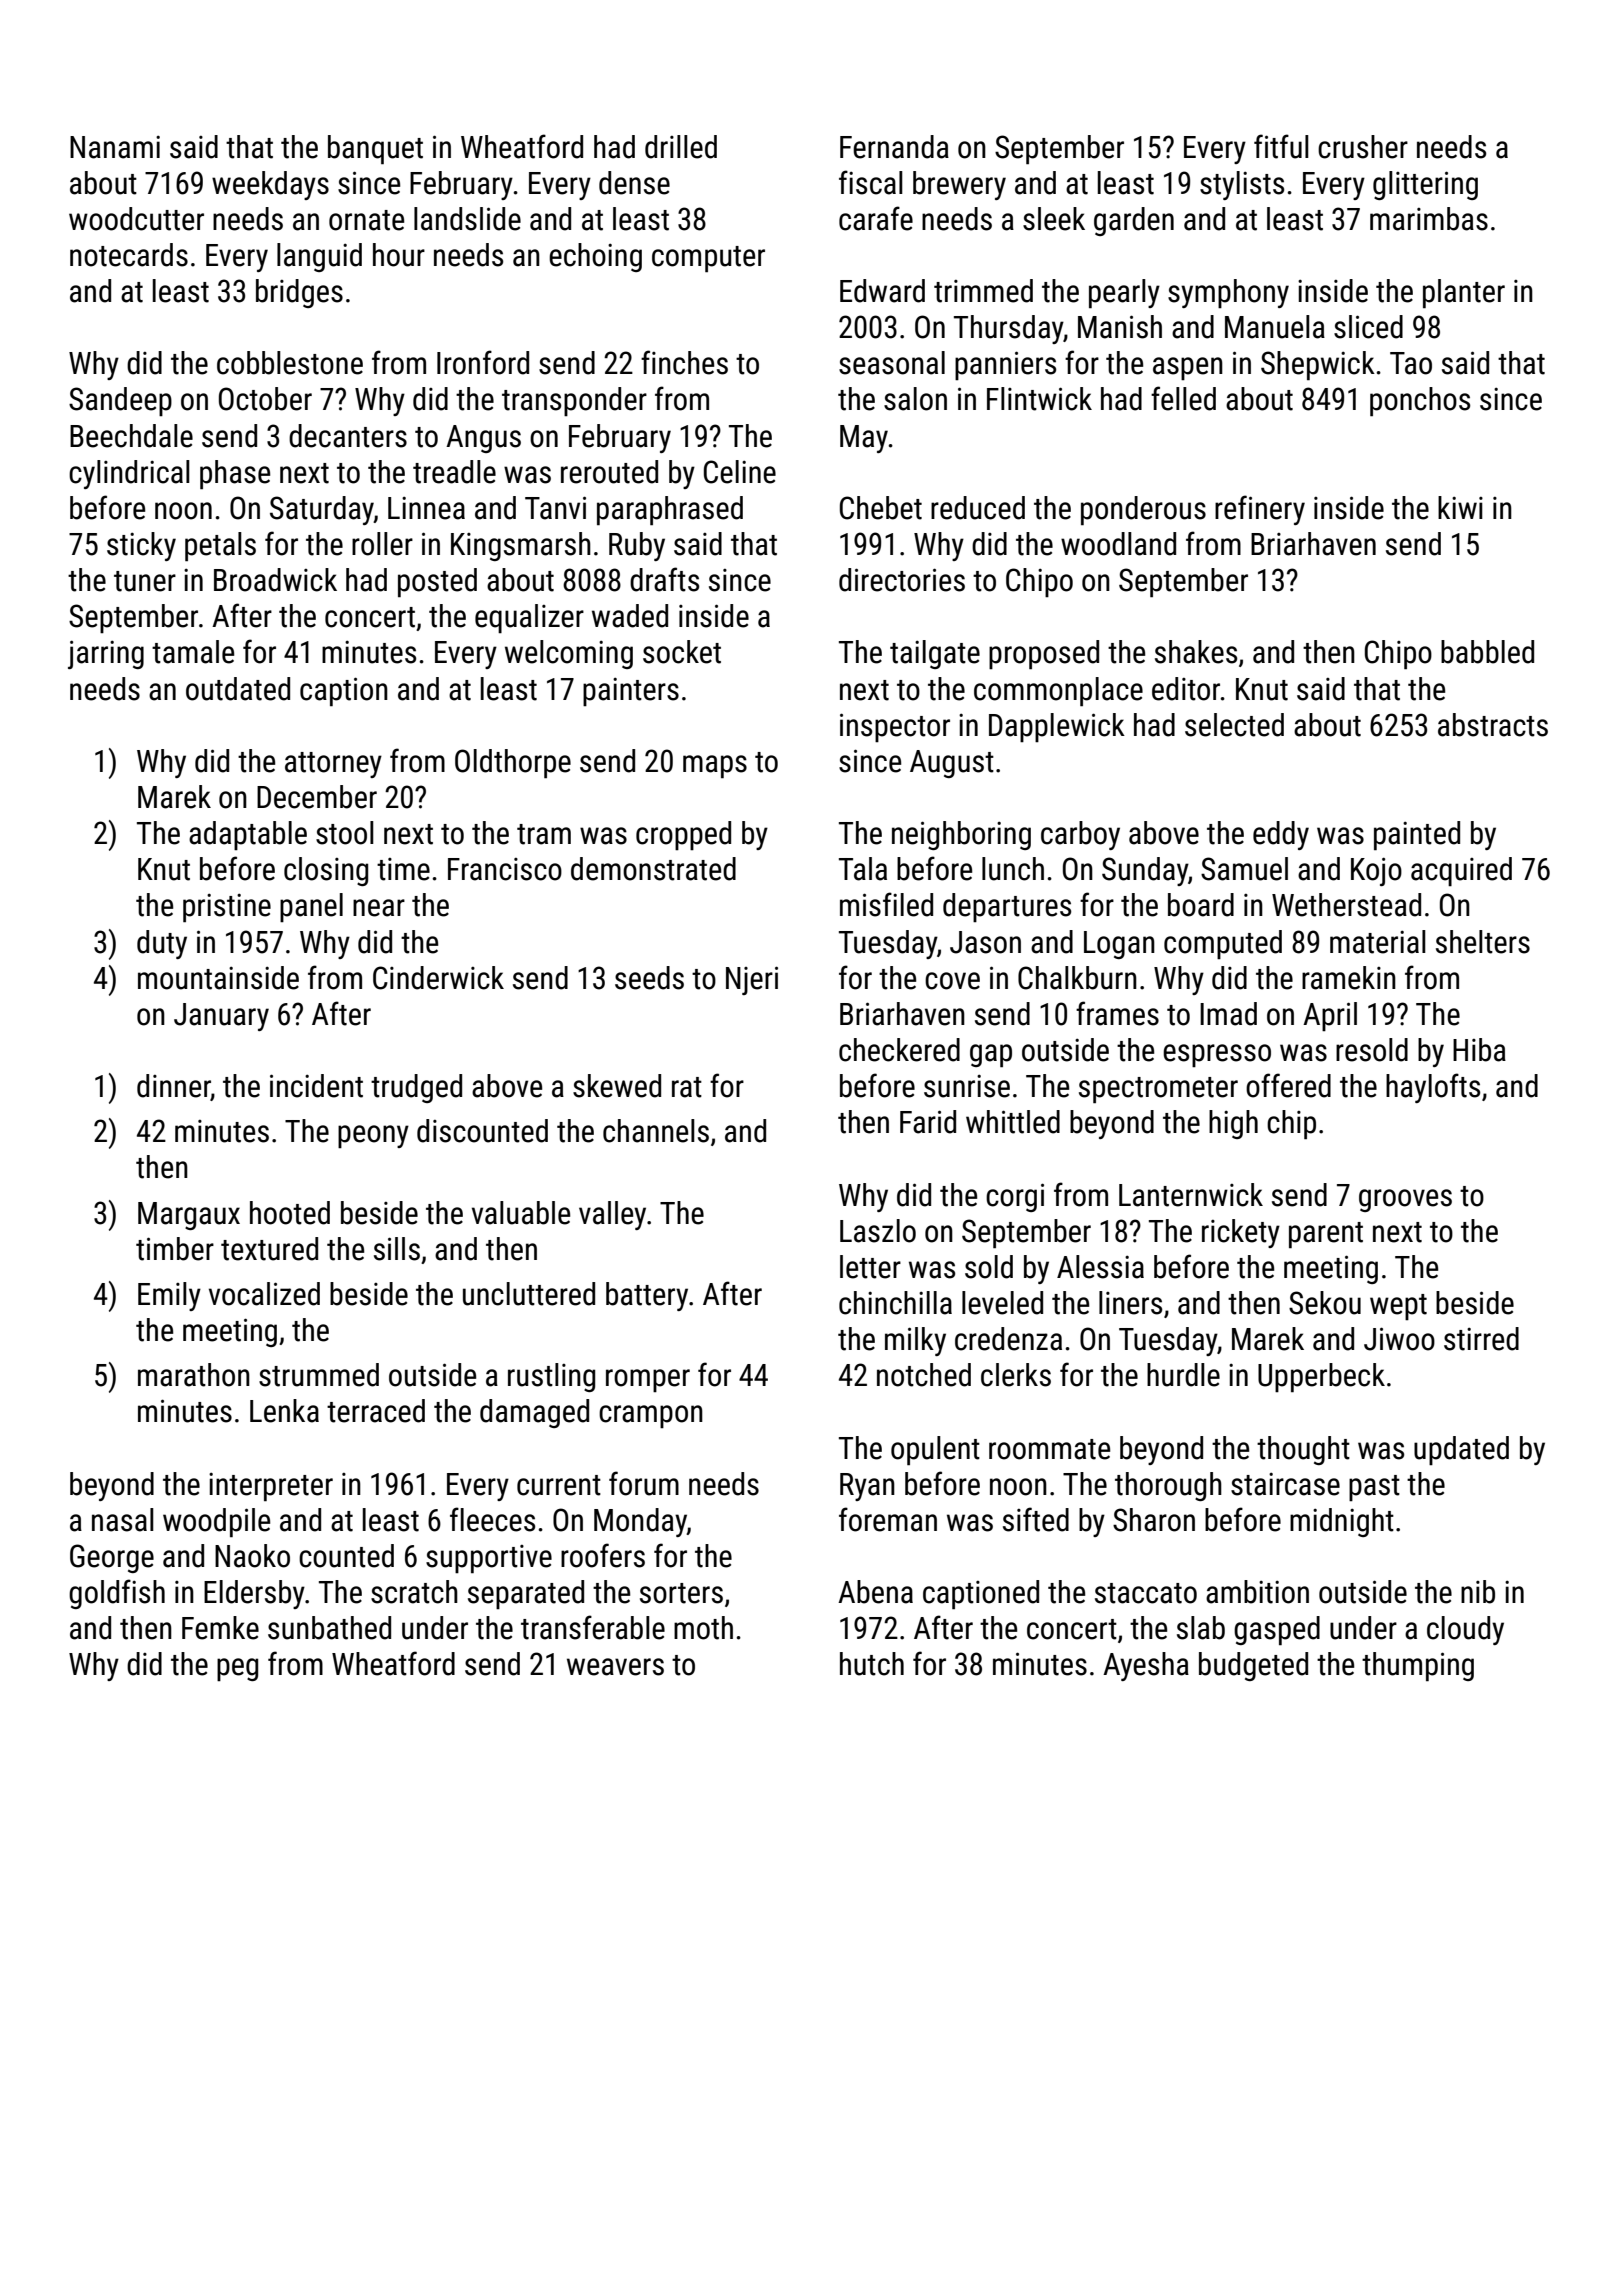 The image size is (1620, 2292). Describe the element at coordinates (348, 436) in the screenshot. I see `decanters` at that location.
